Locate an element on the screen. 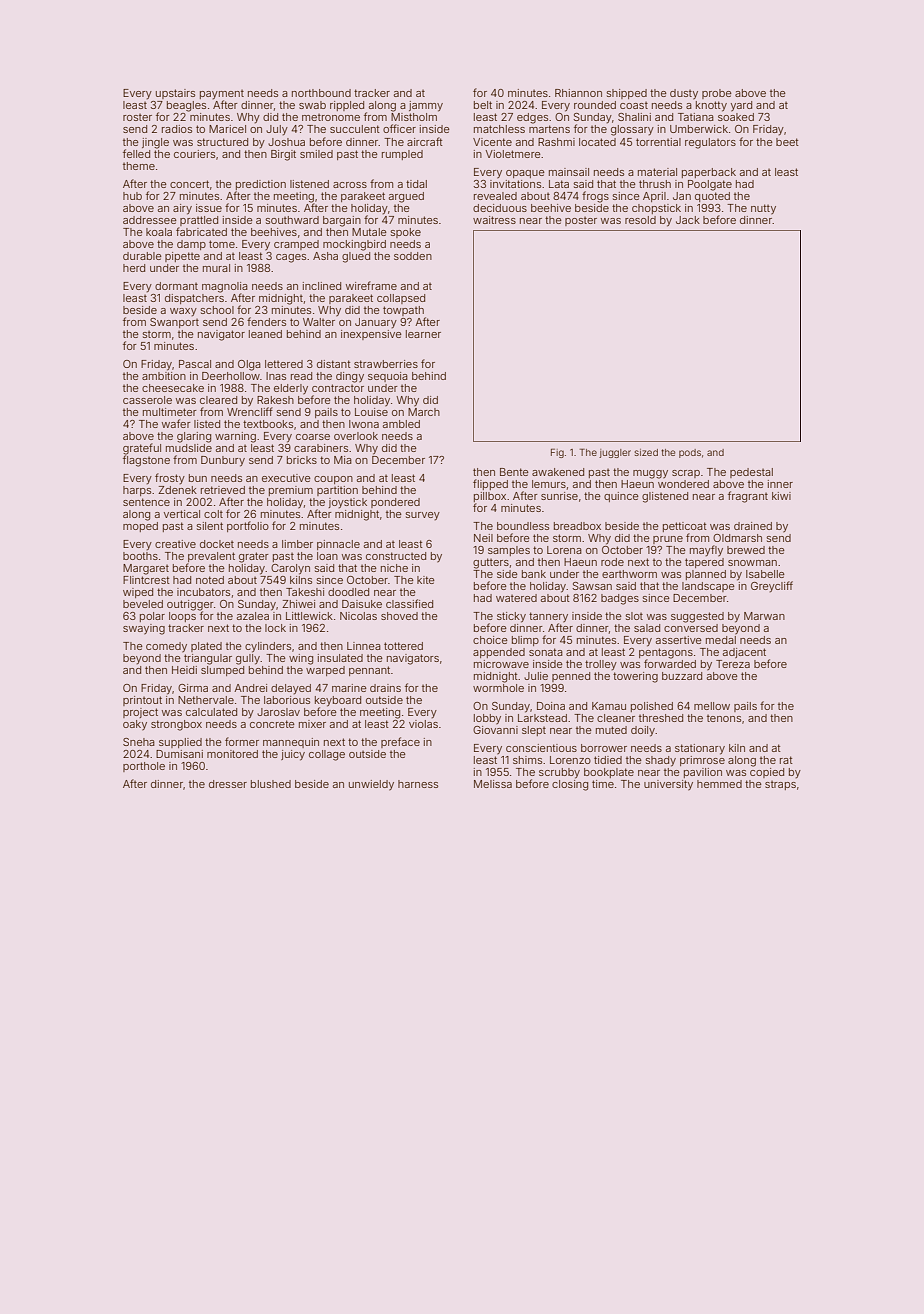 The image size is (924, 1314). beet is located at coordinates (787, 142).
